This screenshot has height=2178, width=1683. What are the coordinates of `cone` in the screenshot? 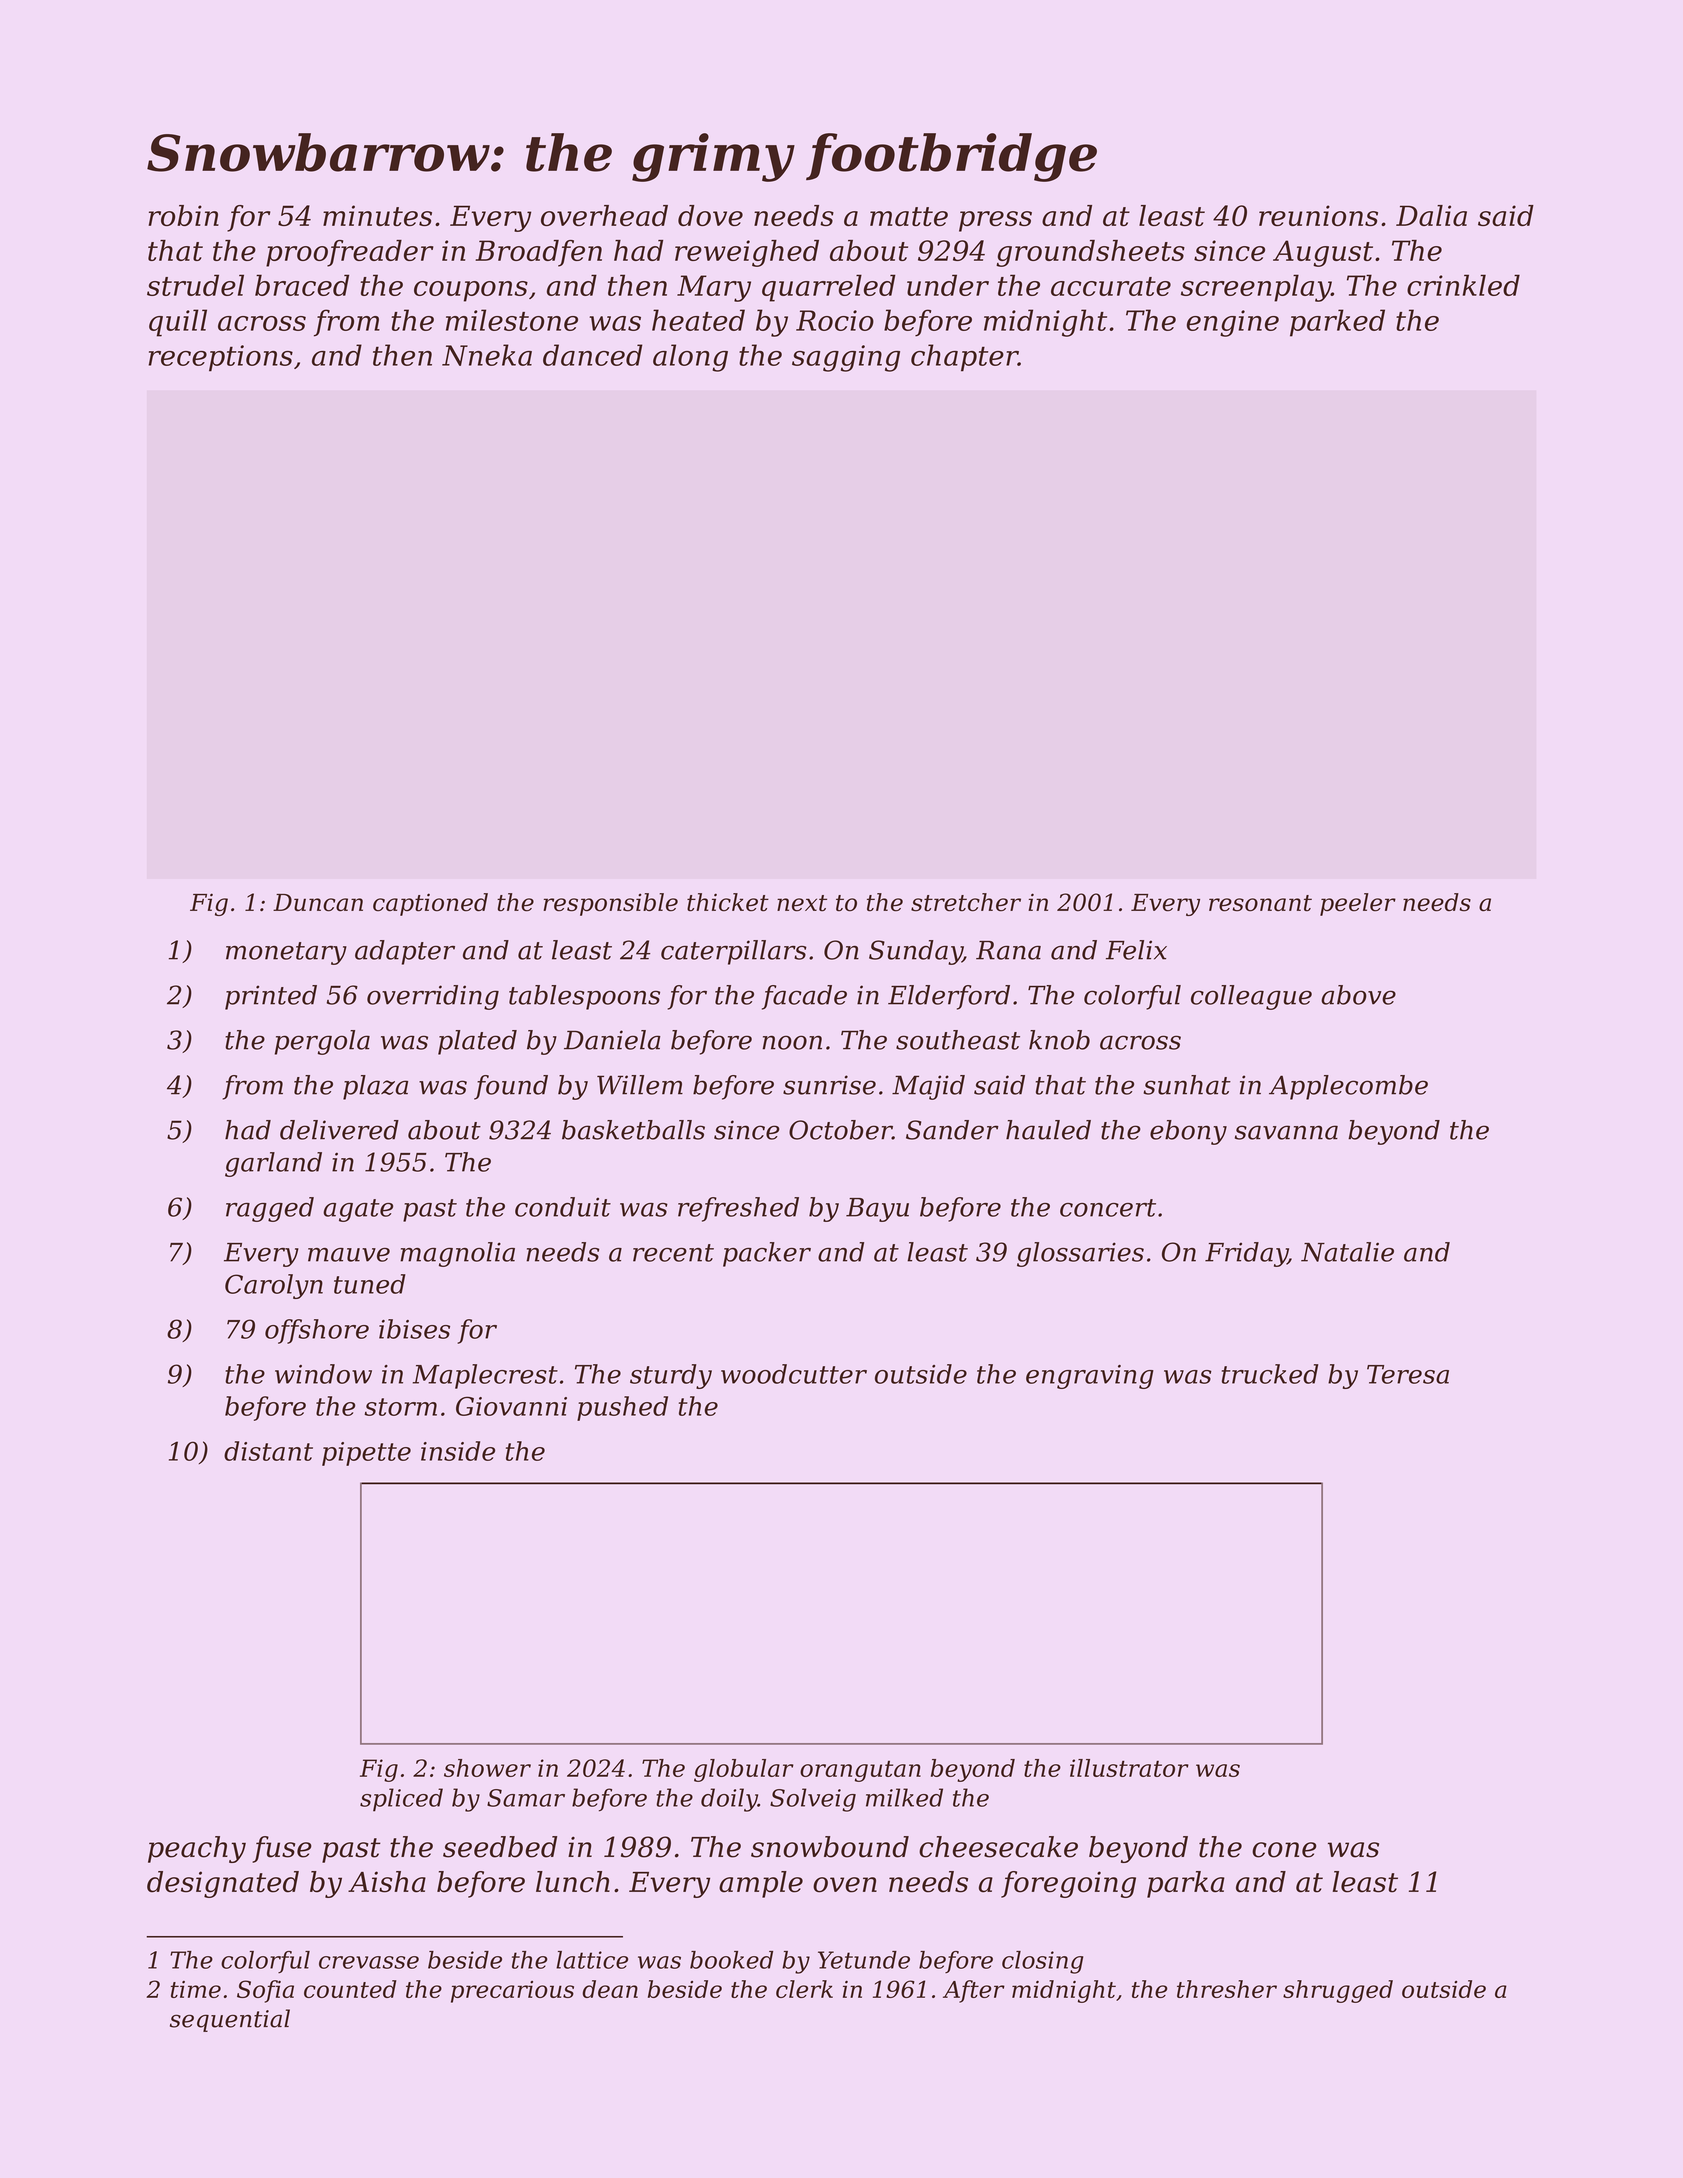 It's located at (1284, 1850).
